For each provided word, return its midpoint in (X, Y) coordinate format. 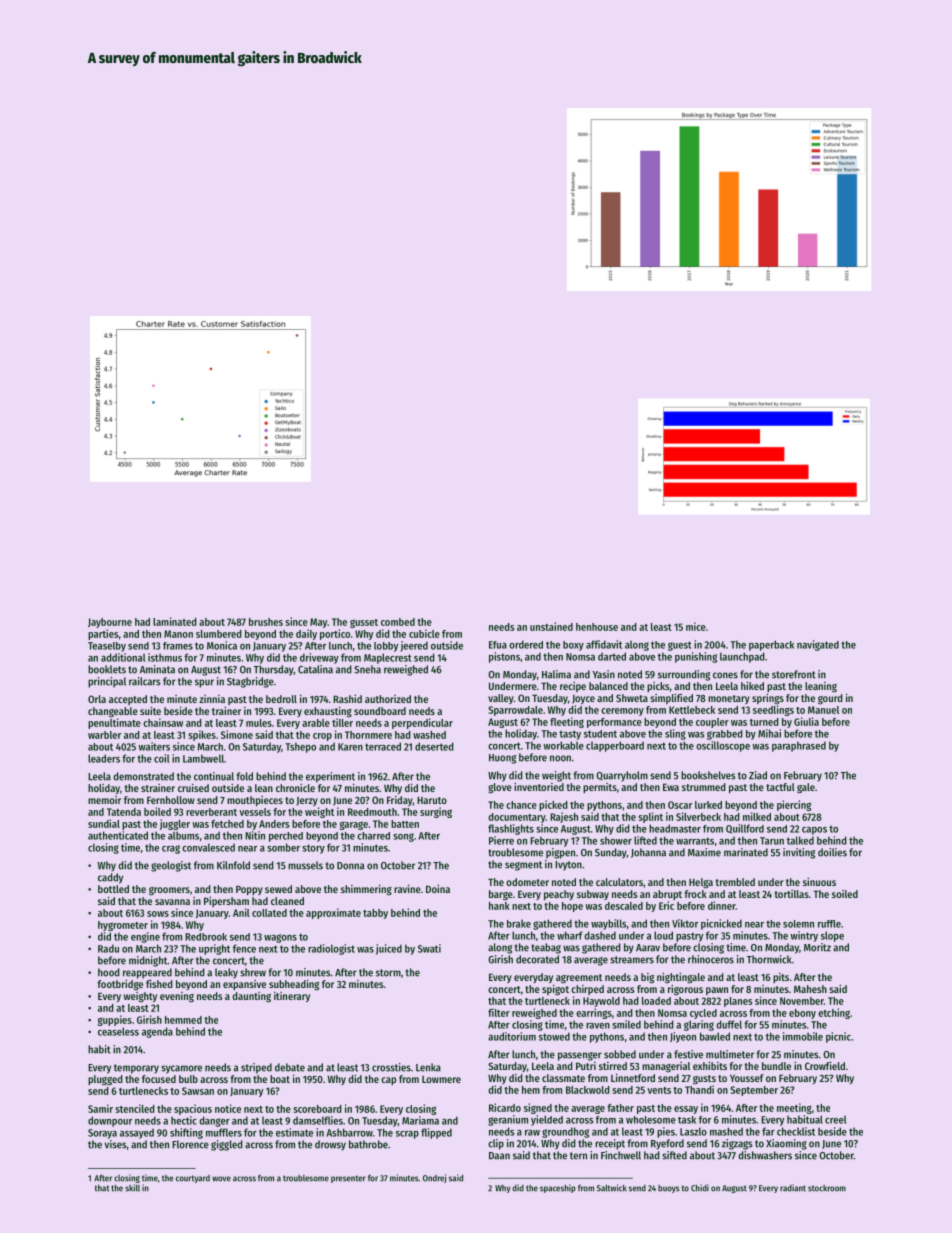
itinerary (292, 997)
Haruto (432, 800)
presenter (348, 1179)
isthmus (165, 657)
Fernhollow (170, 800)
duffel (729, 1024)
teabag (546, 948)
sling (675, 734)
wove (221, 1179)
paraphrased (799, 746)
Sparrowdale (515, 711)
